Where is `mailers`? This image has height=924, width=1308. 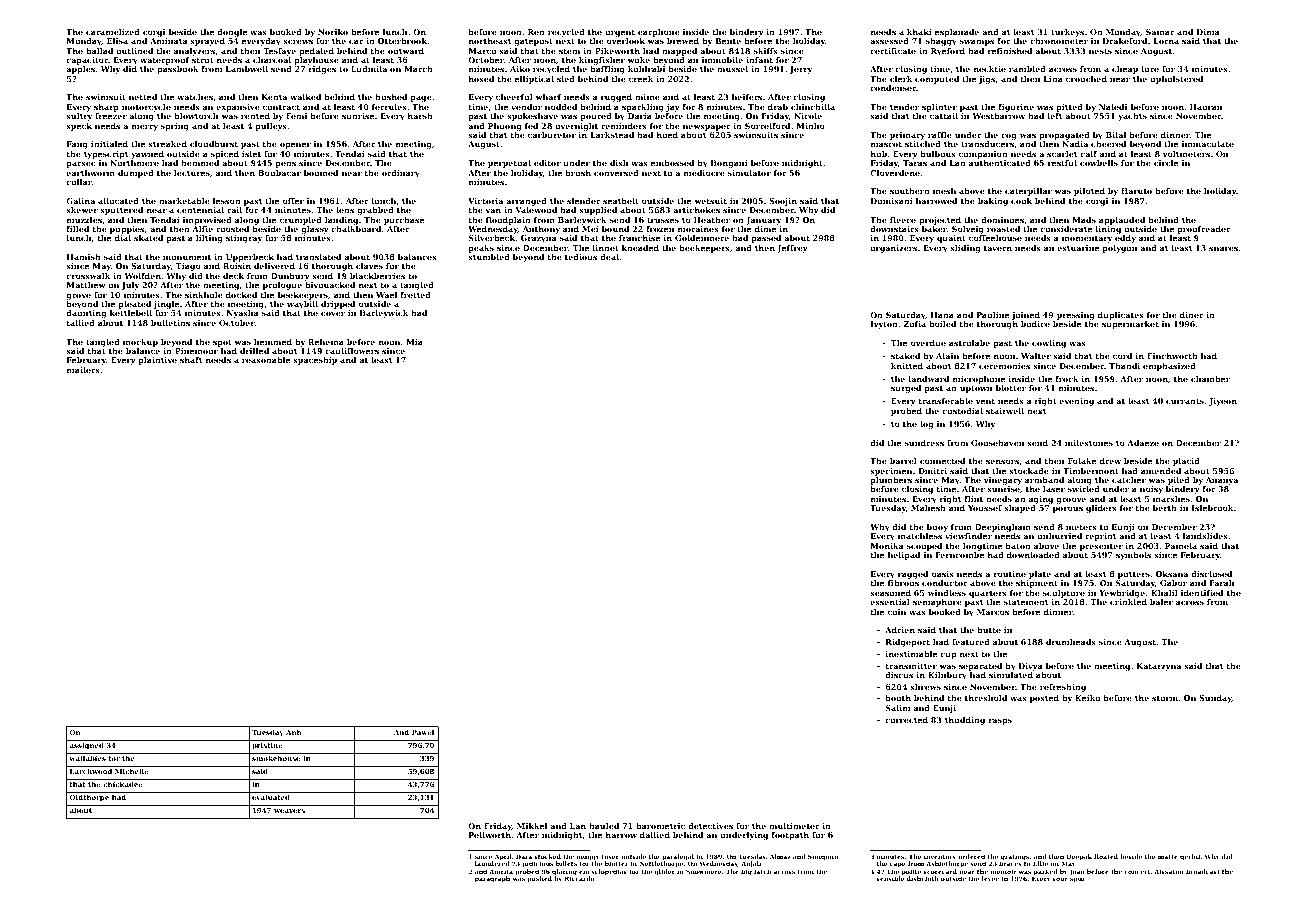 mailers is located at coordinates (83, 370).
